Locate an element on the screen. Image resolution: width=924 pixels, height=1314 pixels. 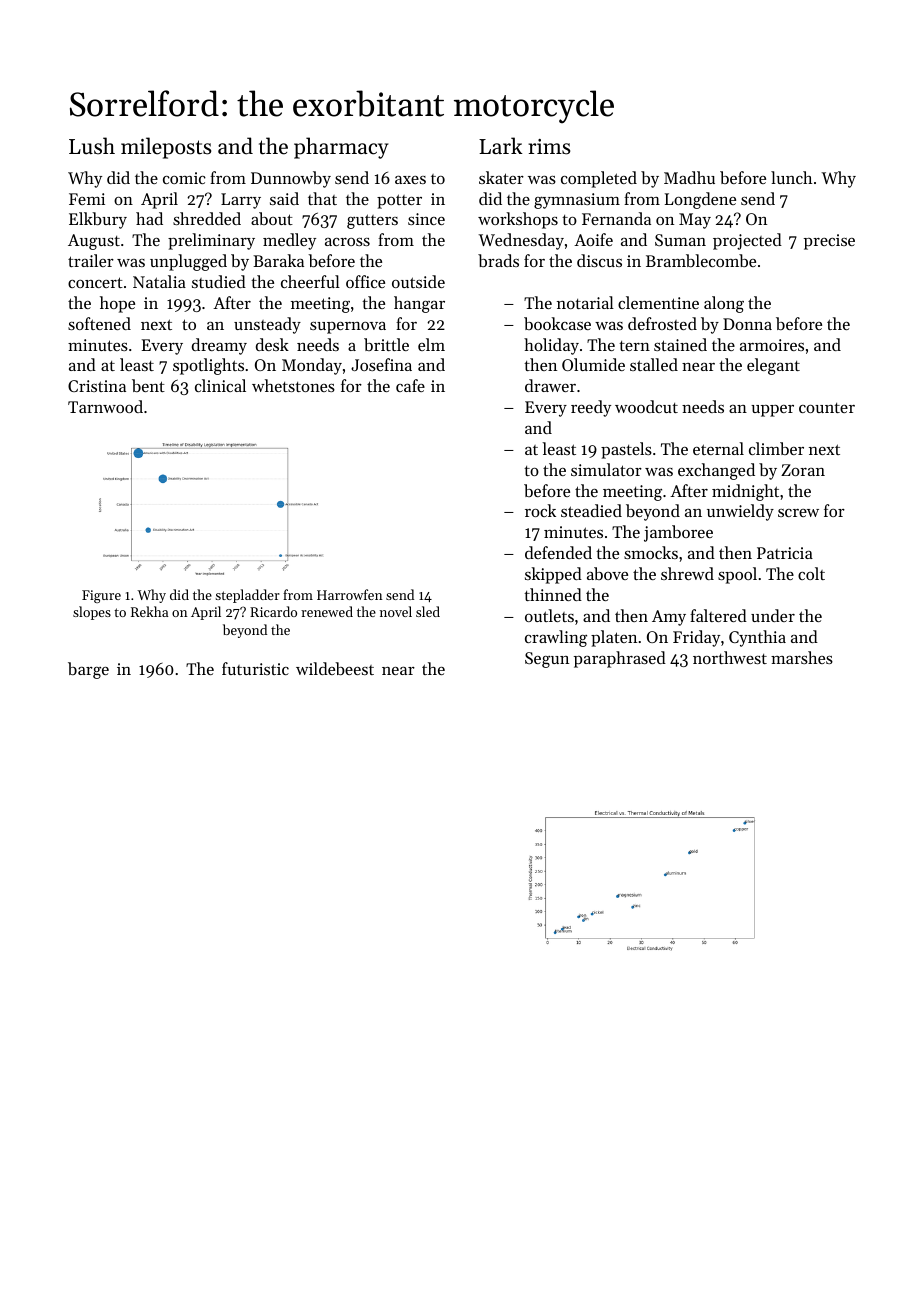
outside is located at coordinates (418, 281).
